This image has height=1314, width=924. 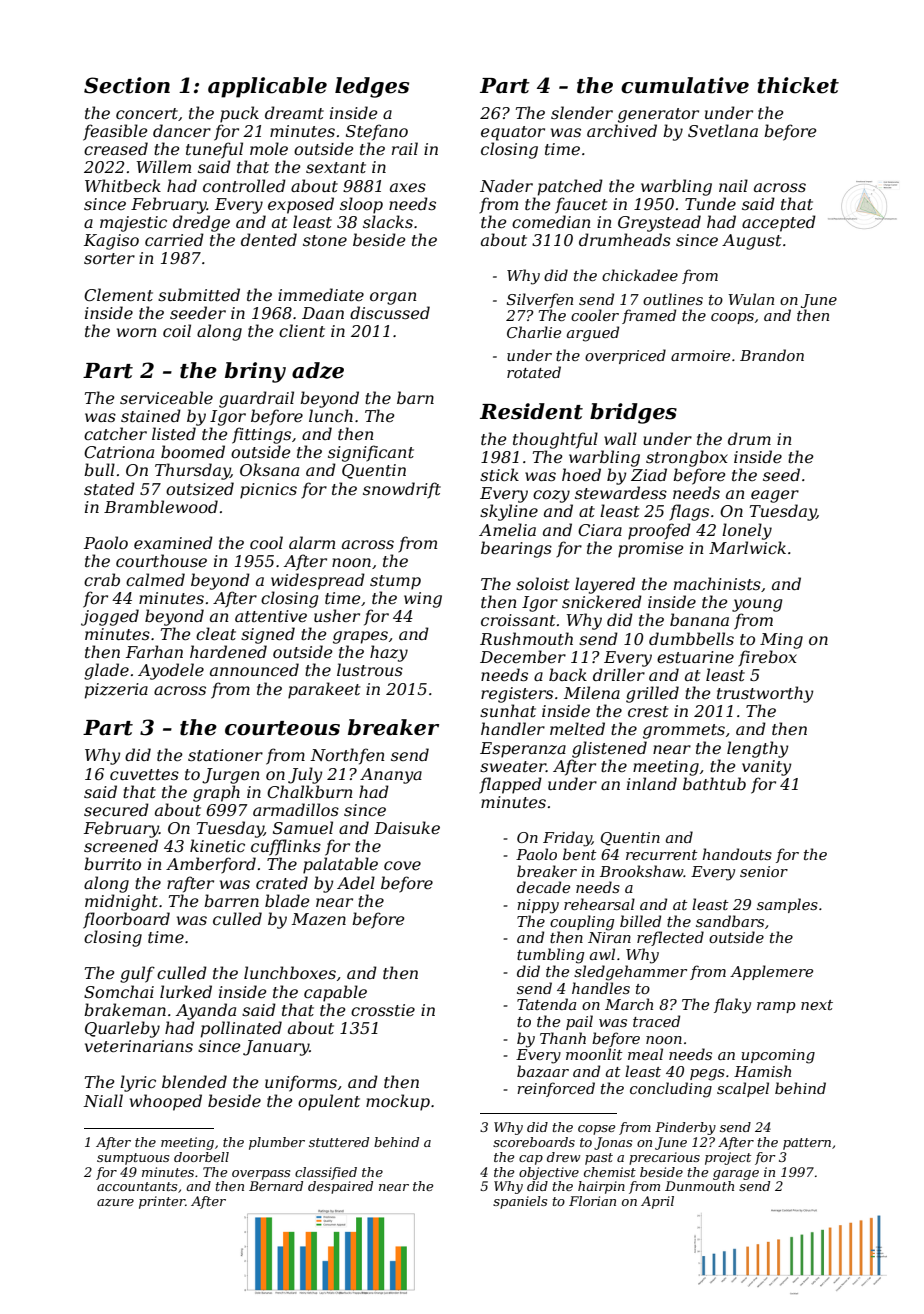 What do you see at coordinates (517, 695) in the image?
I see `registers` at bounding box center [517, 695].
